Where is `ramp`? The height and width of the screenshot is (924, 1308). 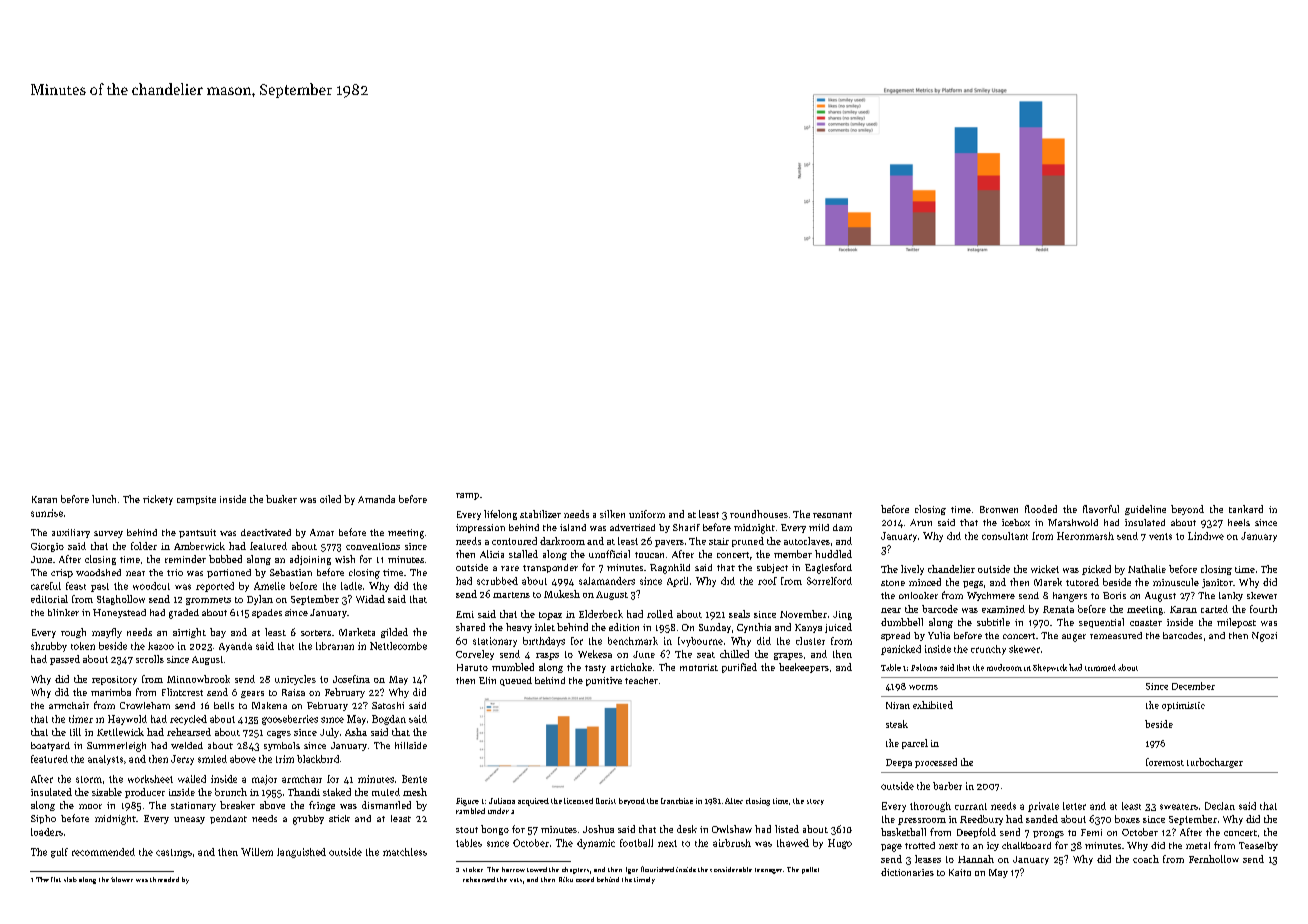 ramp is located at coordinates (467, 496).
